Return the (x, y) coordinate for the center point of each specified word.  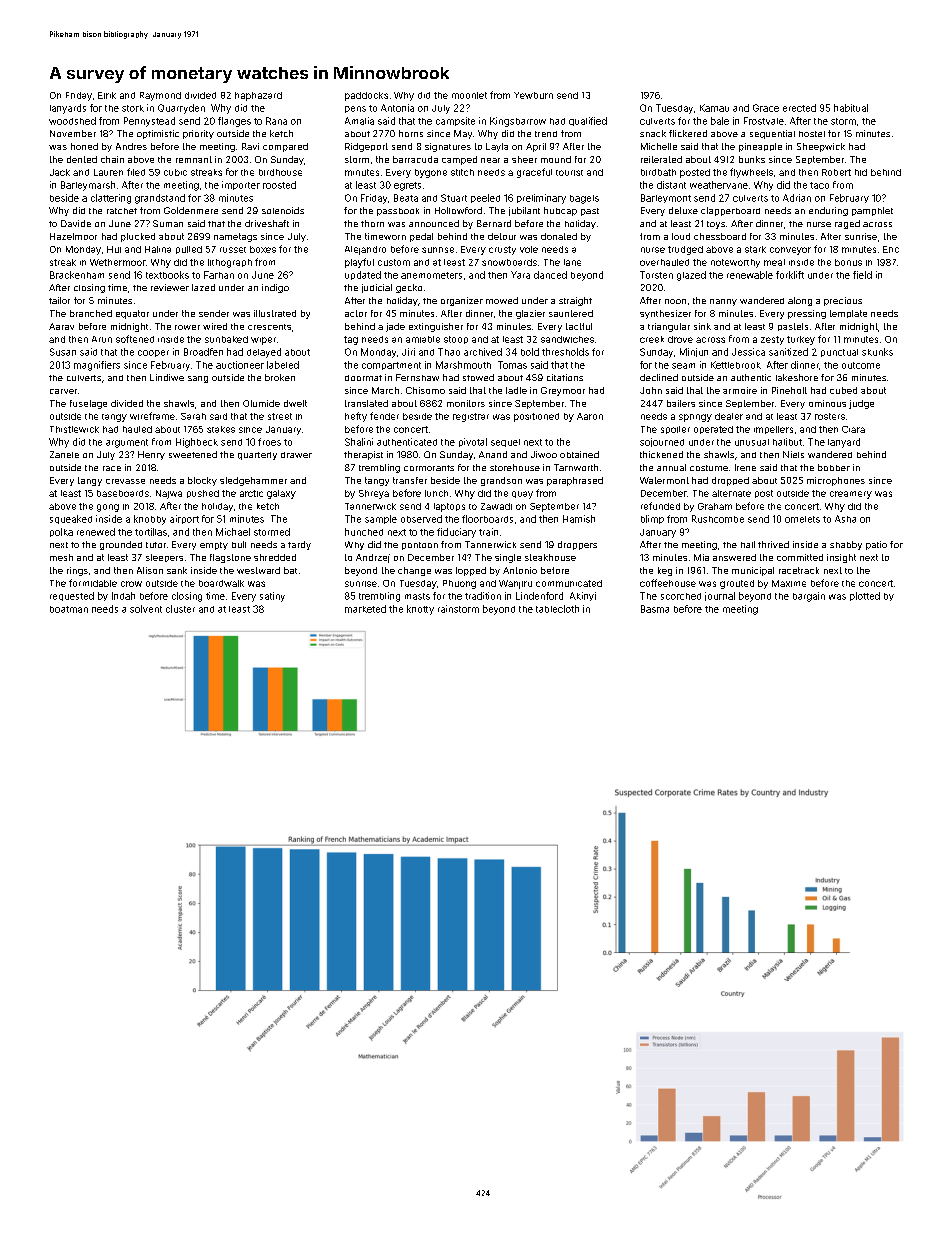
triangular (669, 327)
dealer (729, 416)
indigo (275, 288)
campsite (455, 121)
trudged (685, 250)
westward (258, 570)
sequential (772, 134)
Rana (276, 121)
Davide (76, 223)
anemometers (431, 275)
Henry (151, 455)
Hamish (579, 519)
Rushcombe (718, 519)
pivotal (473, 442)
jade (395, 327)
